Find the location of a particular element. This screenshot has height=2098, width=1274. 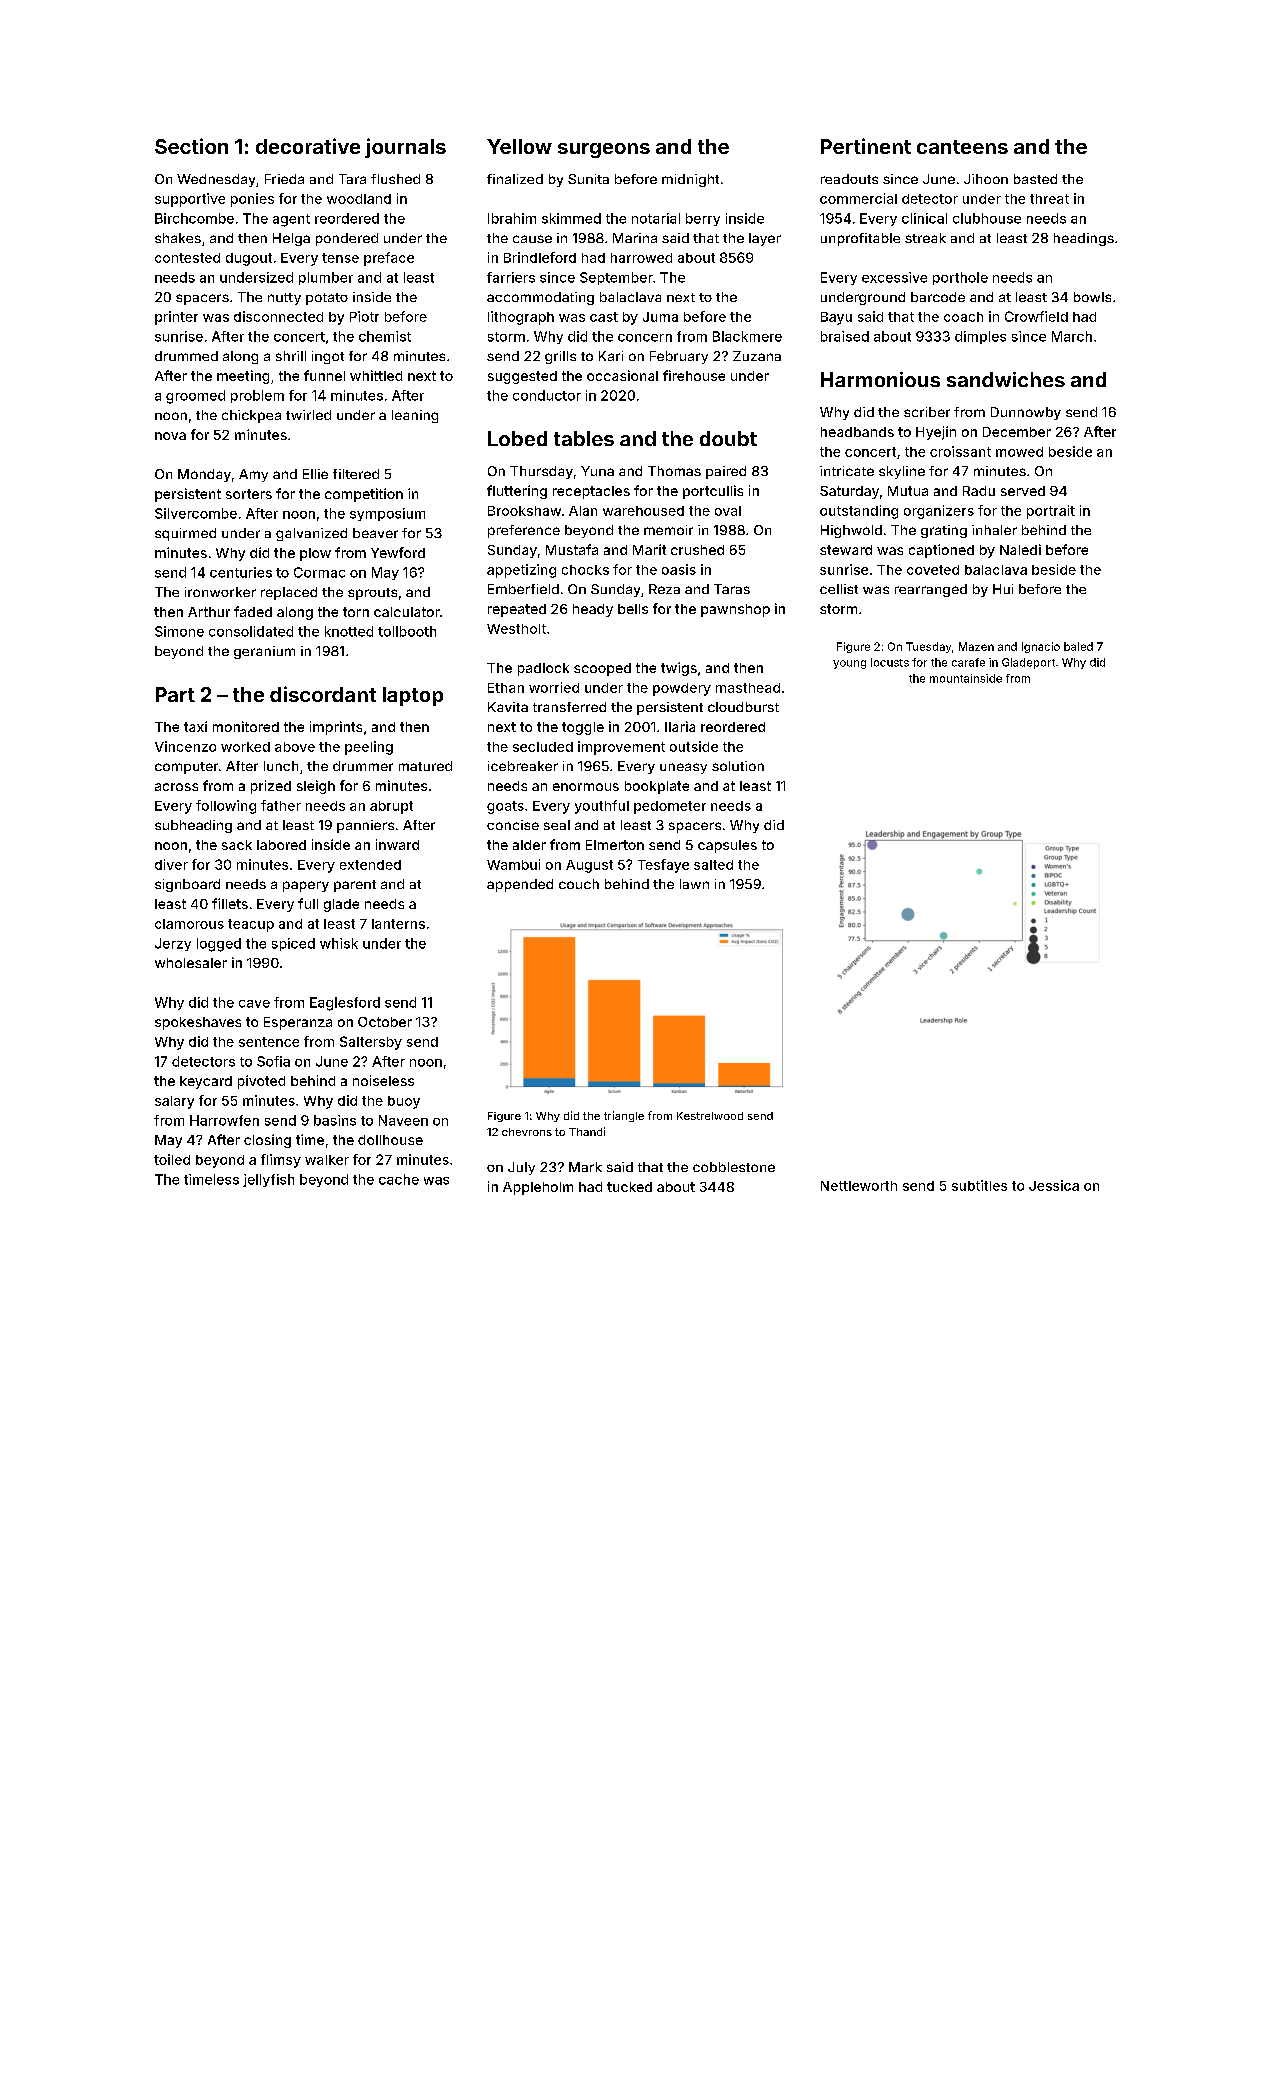

baled is located at coordinates (1078, 646).
